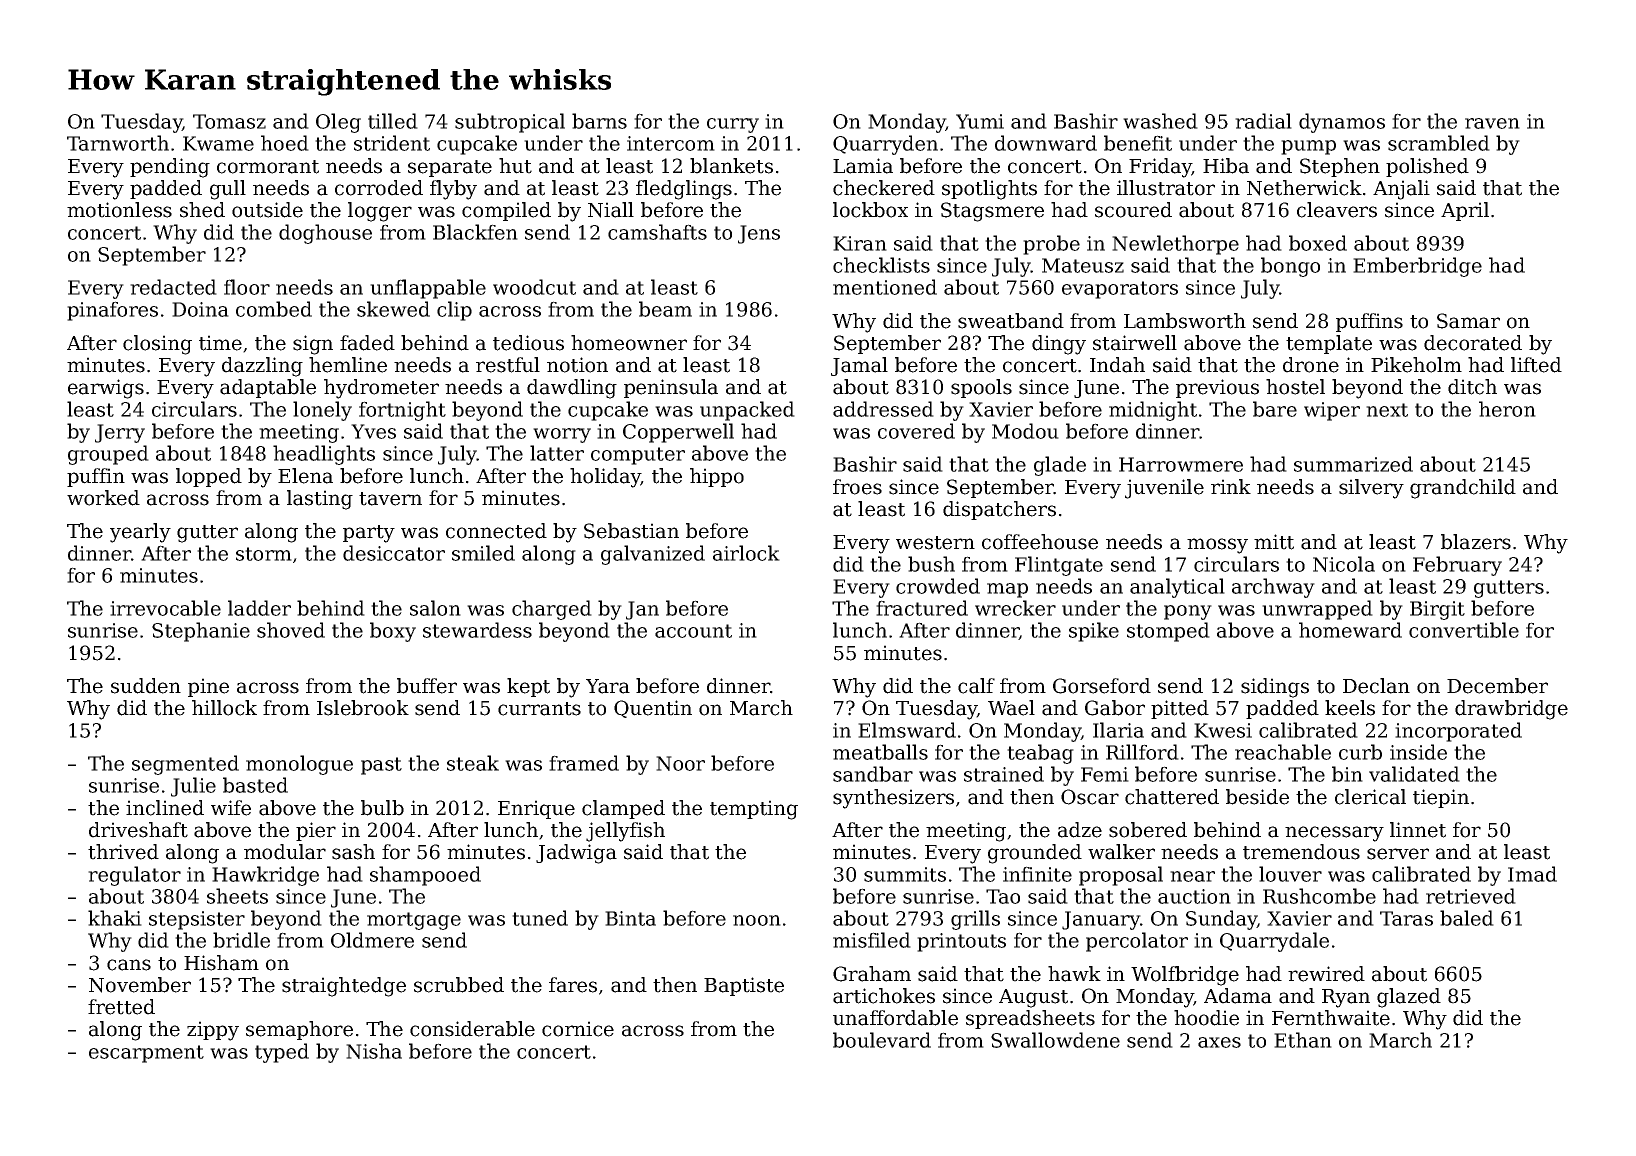 This page has width=1636, height=1156. I want to click on tilled, so click(393, 121).
